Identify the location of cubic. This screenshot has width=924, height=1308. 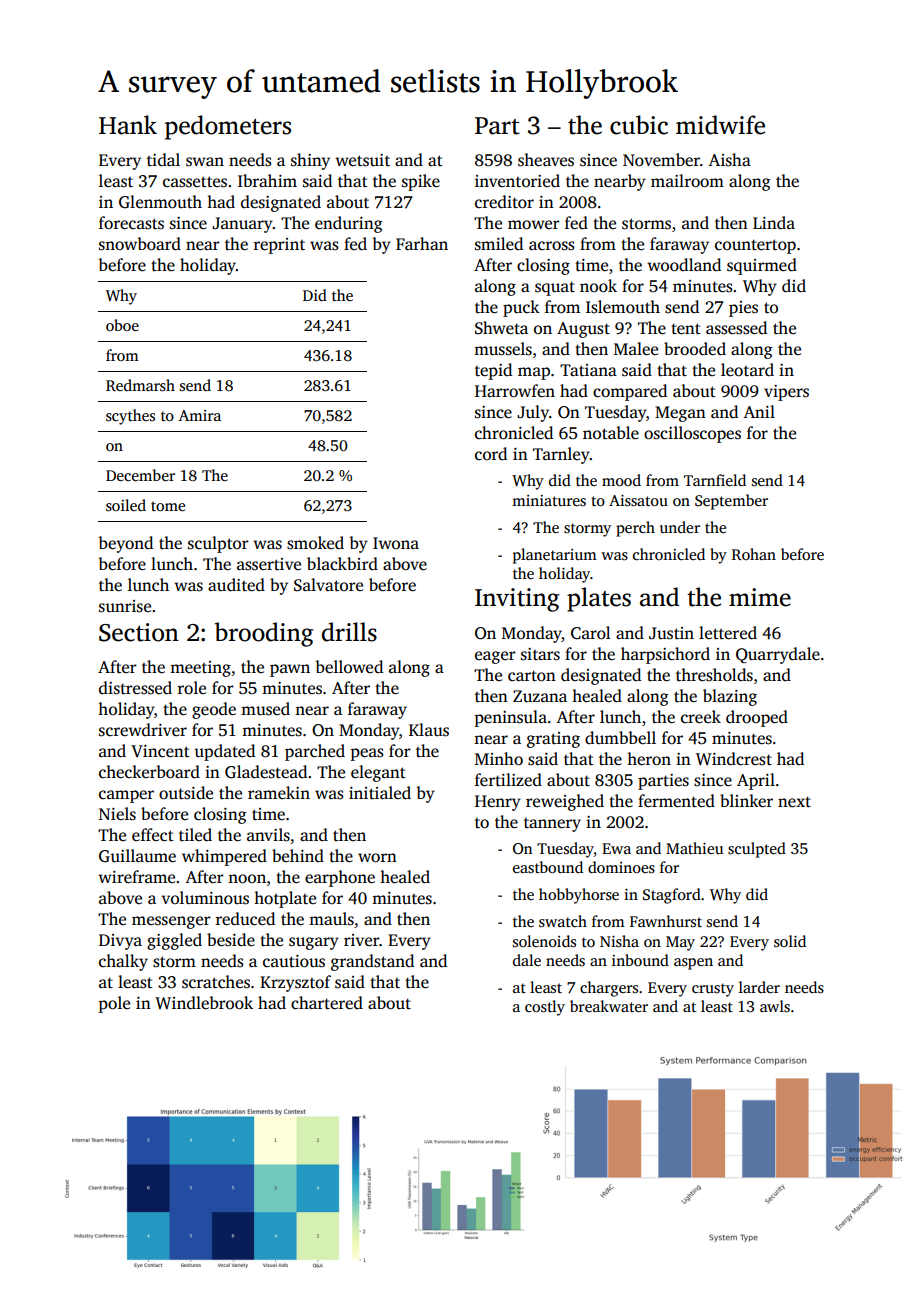
(639, 125).
